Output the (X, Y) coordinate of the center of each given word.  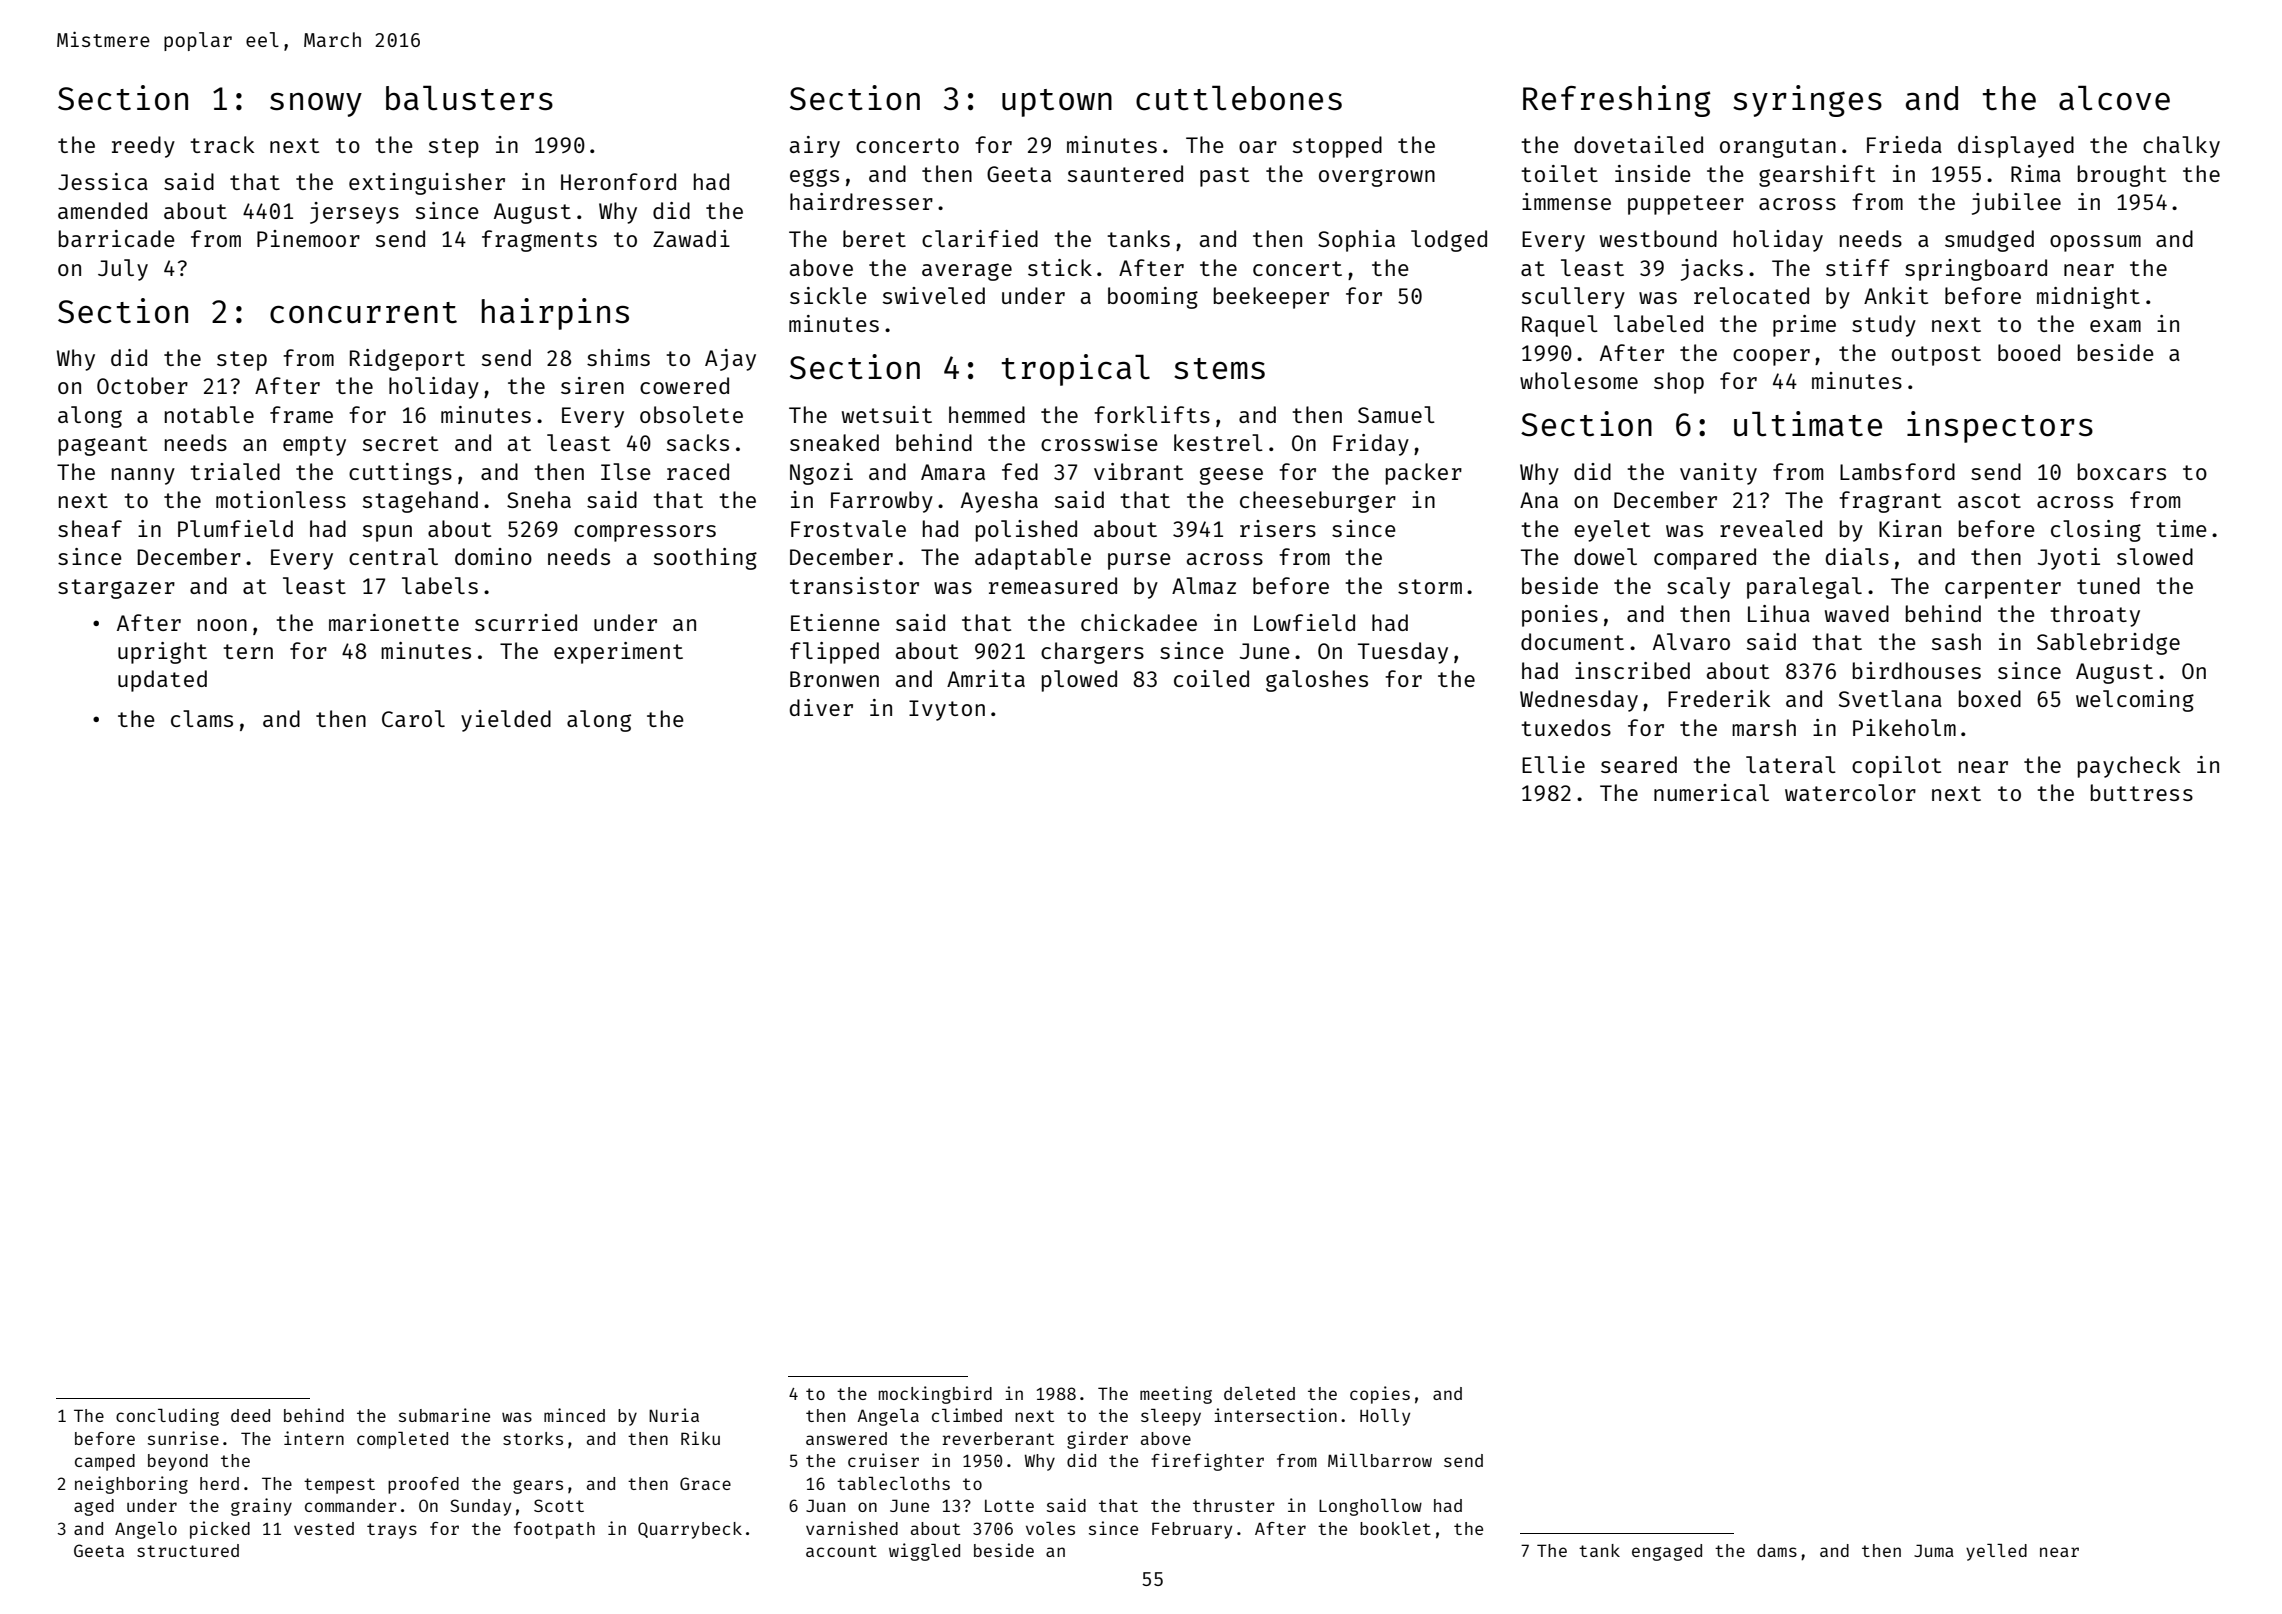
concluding (167, 1417)
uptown (1057, 103)
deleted (1259, 1393)
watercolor (1850, 792)
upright (162, 653)
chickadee (1139, 622)
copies (1380, 1395)
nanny (143, 476)
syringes (1807, 101)
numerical (1711, 792)
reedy (143, 147)
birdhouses (1917, 670)
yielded (506, 721)
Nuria (674, 1415)
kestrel (1218, 442)
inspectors (2000, 427)
